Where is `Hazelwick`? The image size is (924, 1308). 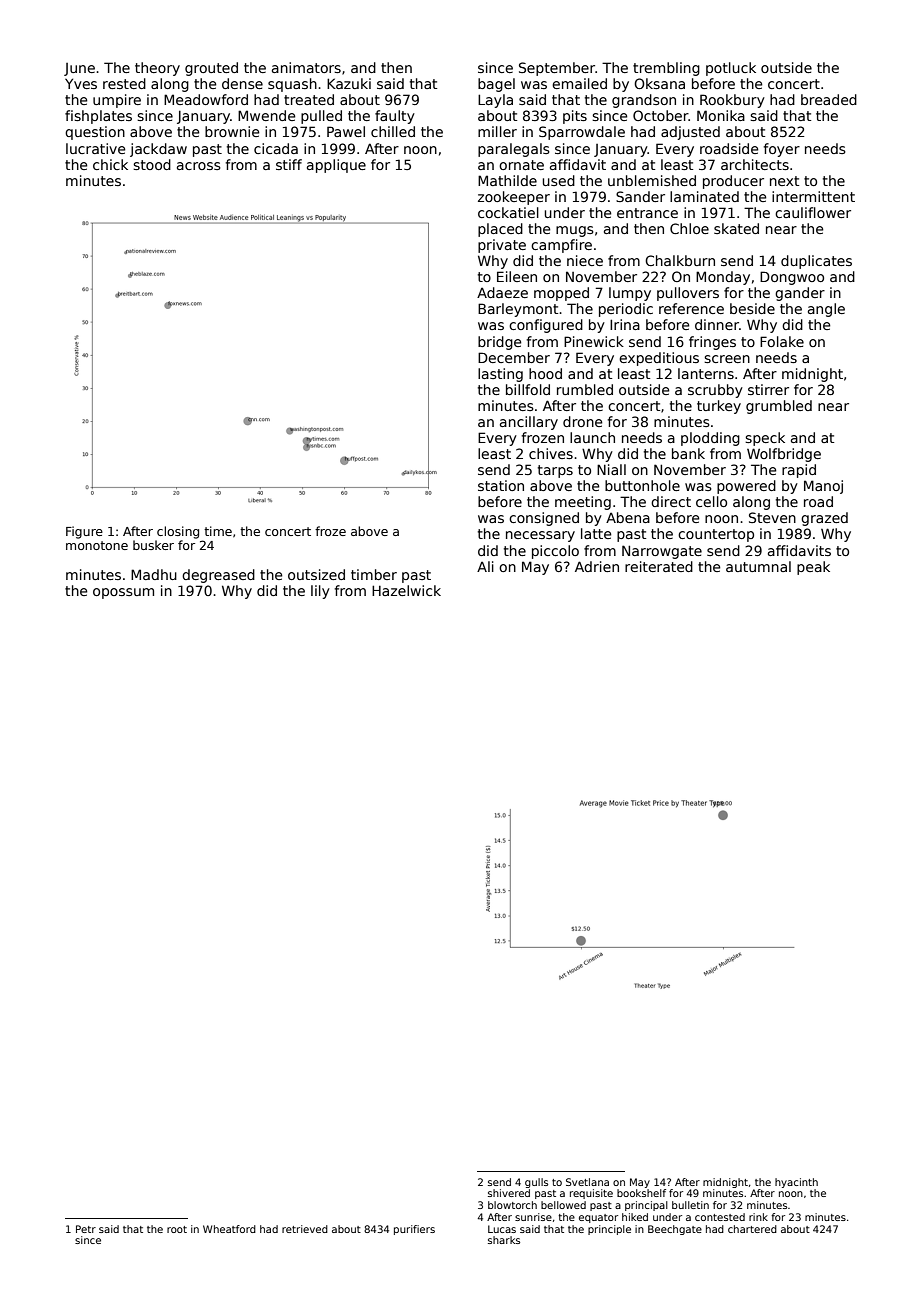 Hazelwick is located at coordinates (406, 590).
